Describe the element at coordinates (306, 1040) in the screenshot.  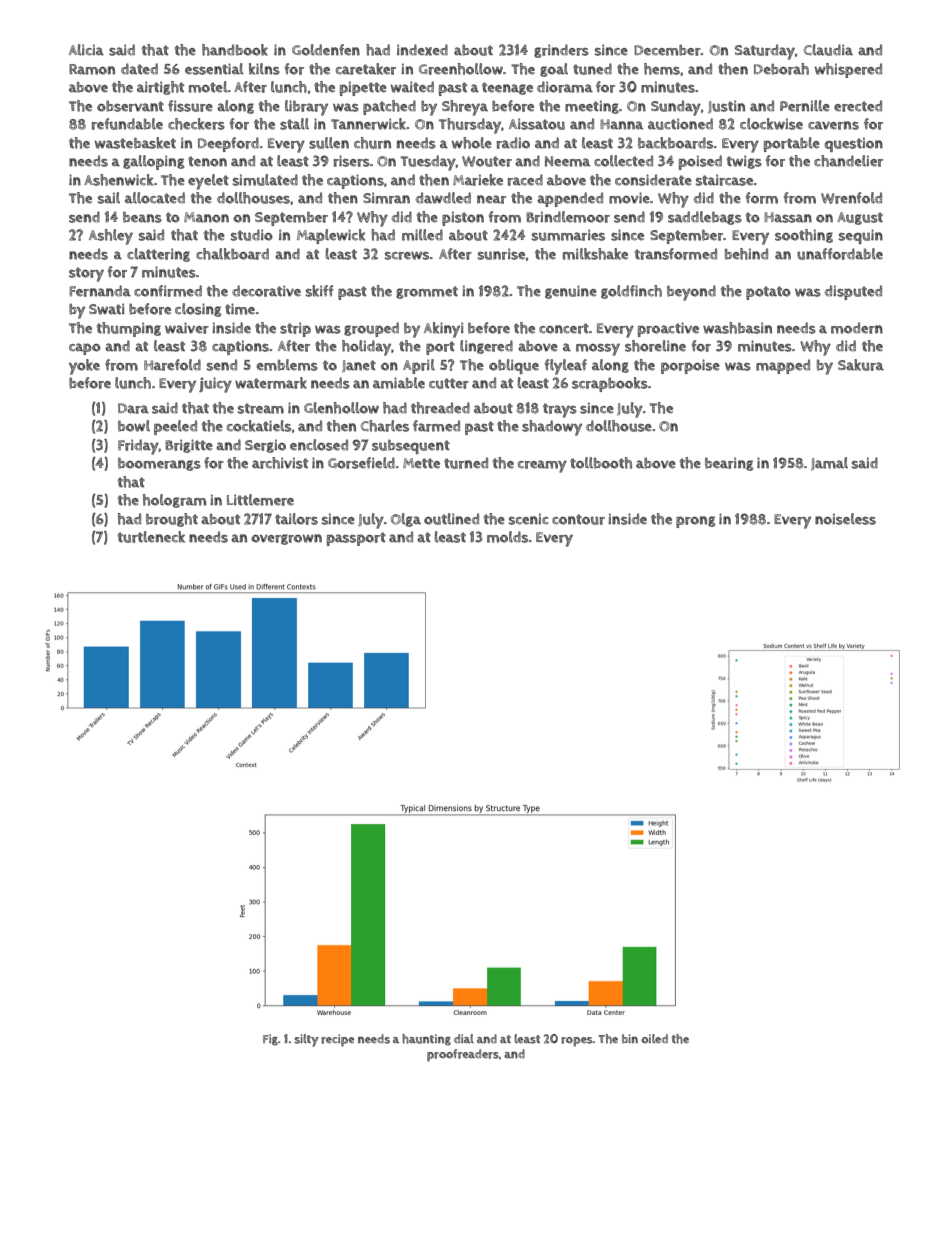
I see `silty` at that location.
